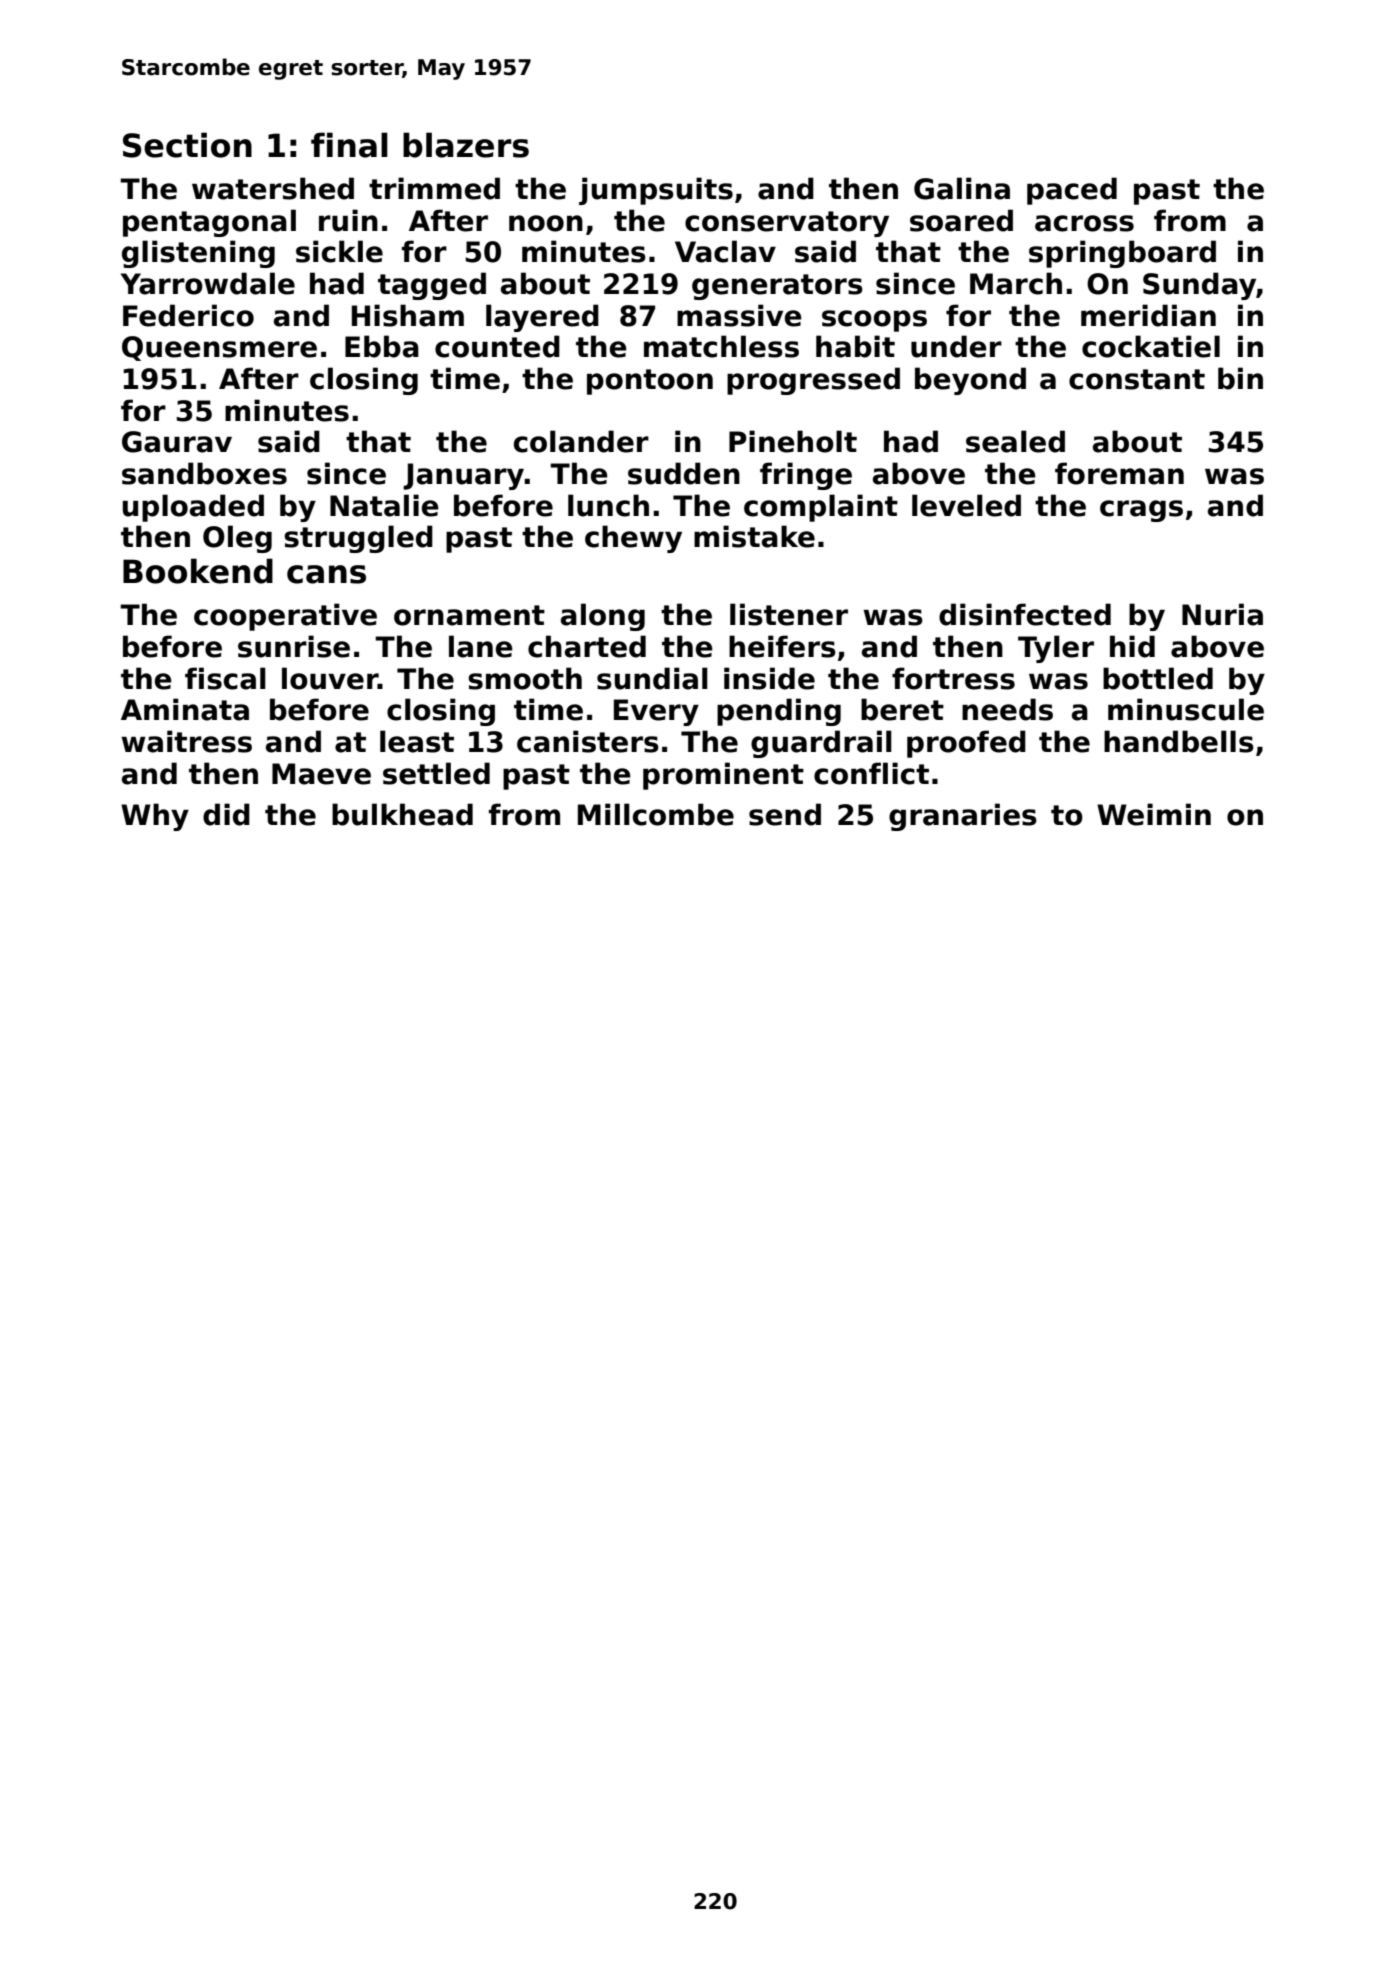 The image size is (1386, 1969). What do you see at coordinates (739, 315) in the page?
I see `massive` at bounding box center [739, 315].
